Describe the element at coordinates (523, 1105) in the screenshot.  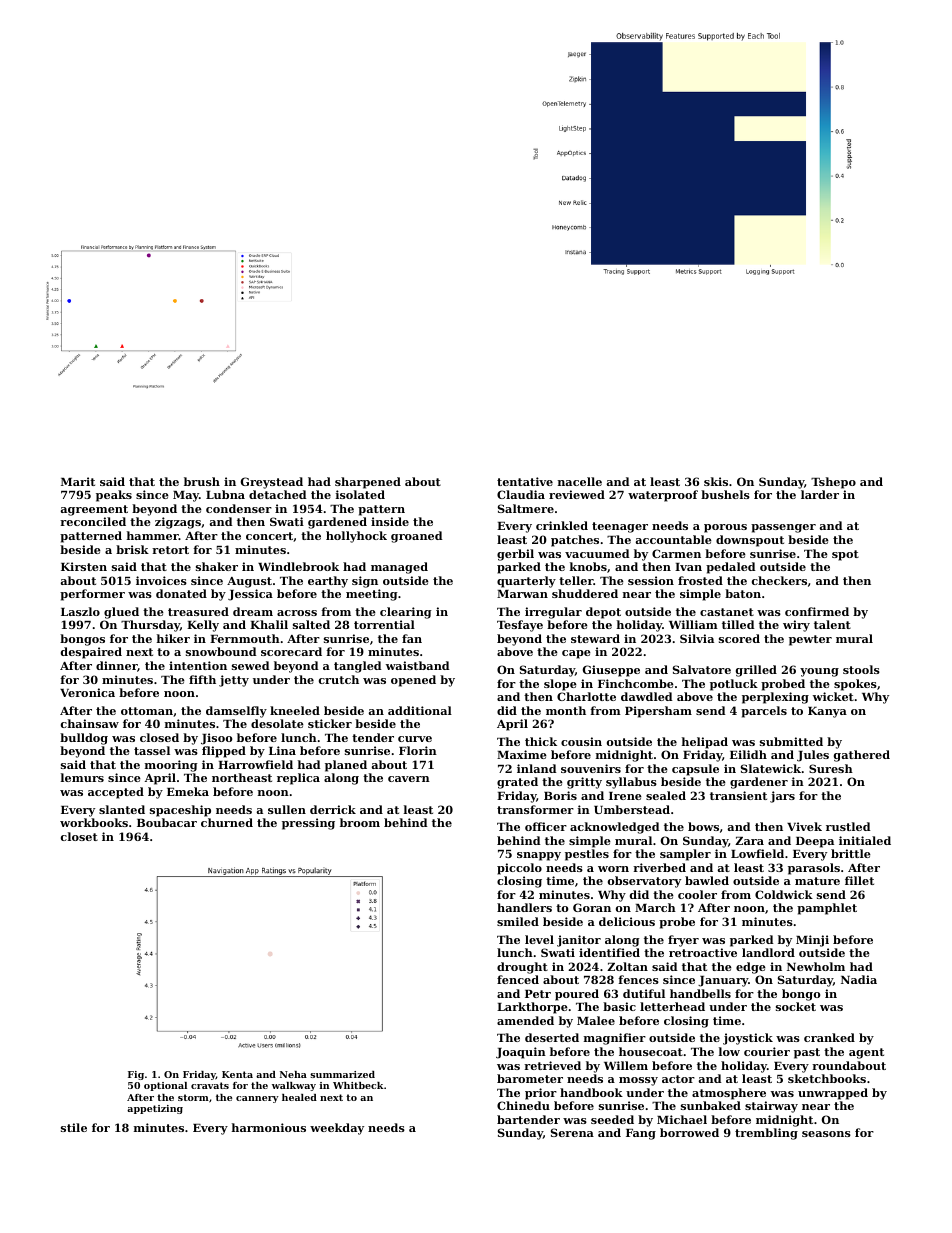
I see `Chinedu` at that location.
